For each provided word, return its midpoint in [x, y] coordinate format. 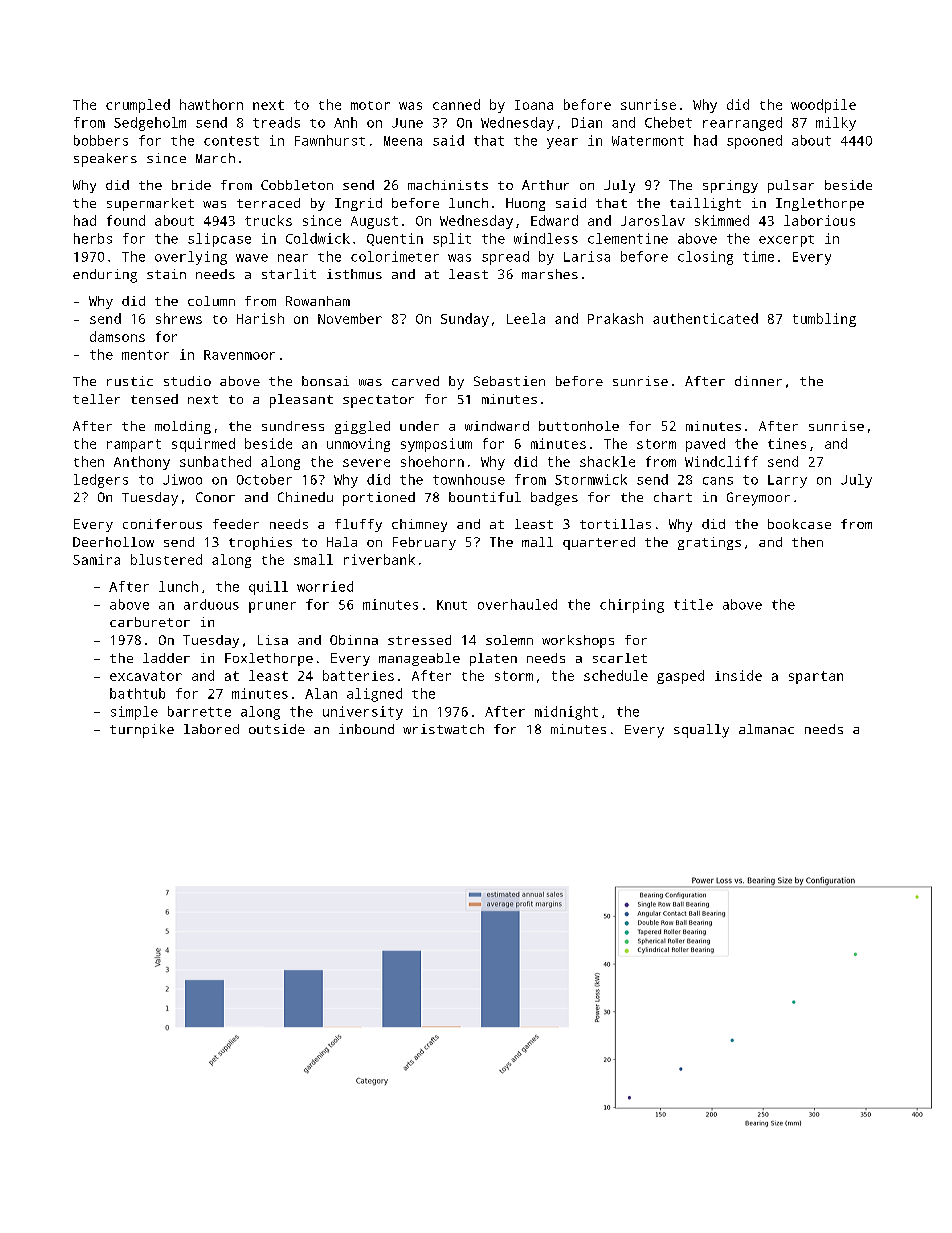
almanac [766, 729]
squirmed [203, 445]
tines [787, 443]
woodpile [823, 106]
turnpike [142, 731]
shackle [607, 461]
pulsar [791, 186]
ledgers [101, 481]
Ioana [534, 105]
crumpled [138, 106]
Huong [525, 204]
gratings [709, 543]
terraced [268, 203]
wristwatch [443, 729]
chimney [419, 525]
